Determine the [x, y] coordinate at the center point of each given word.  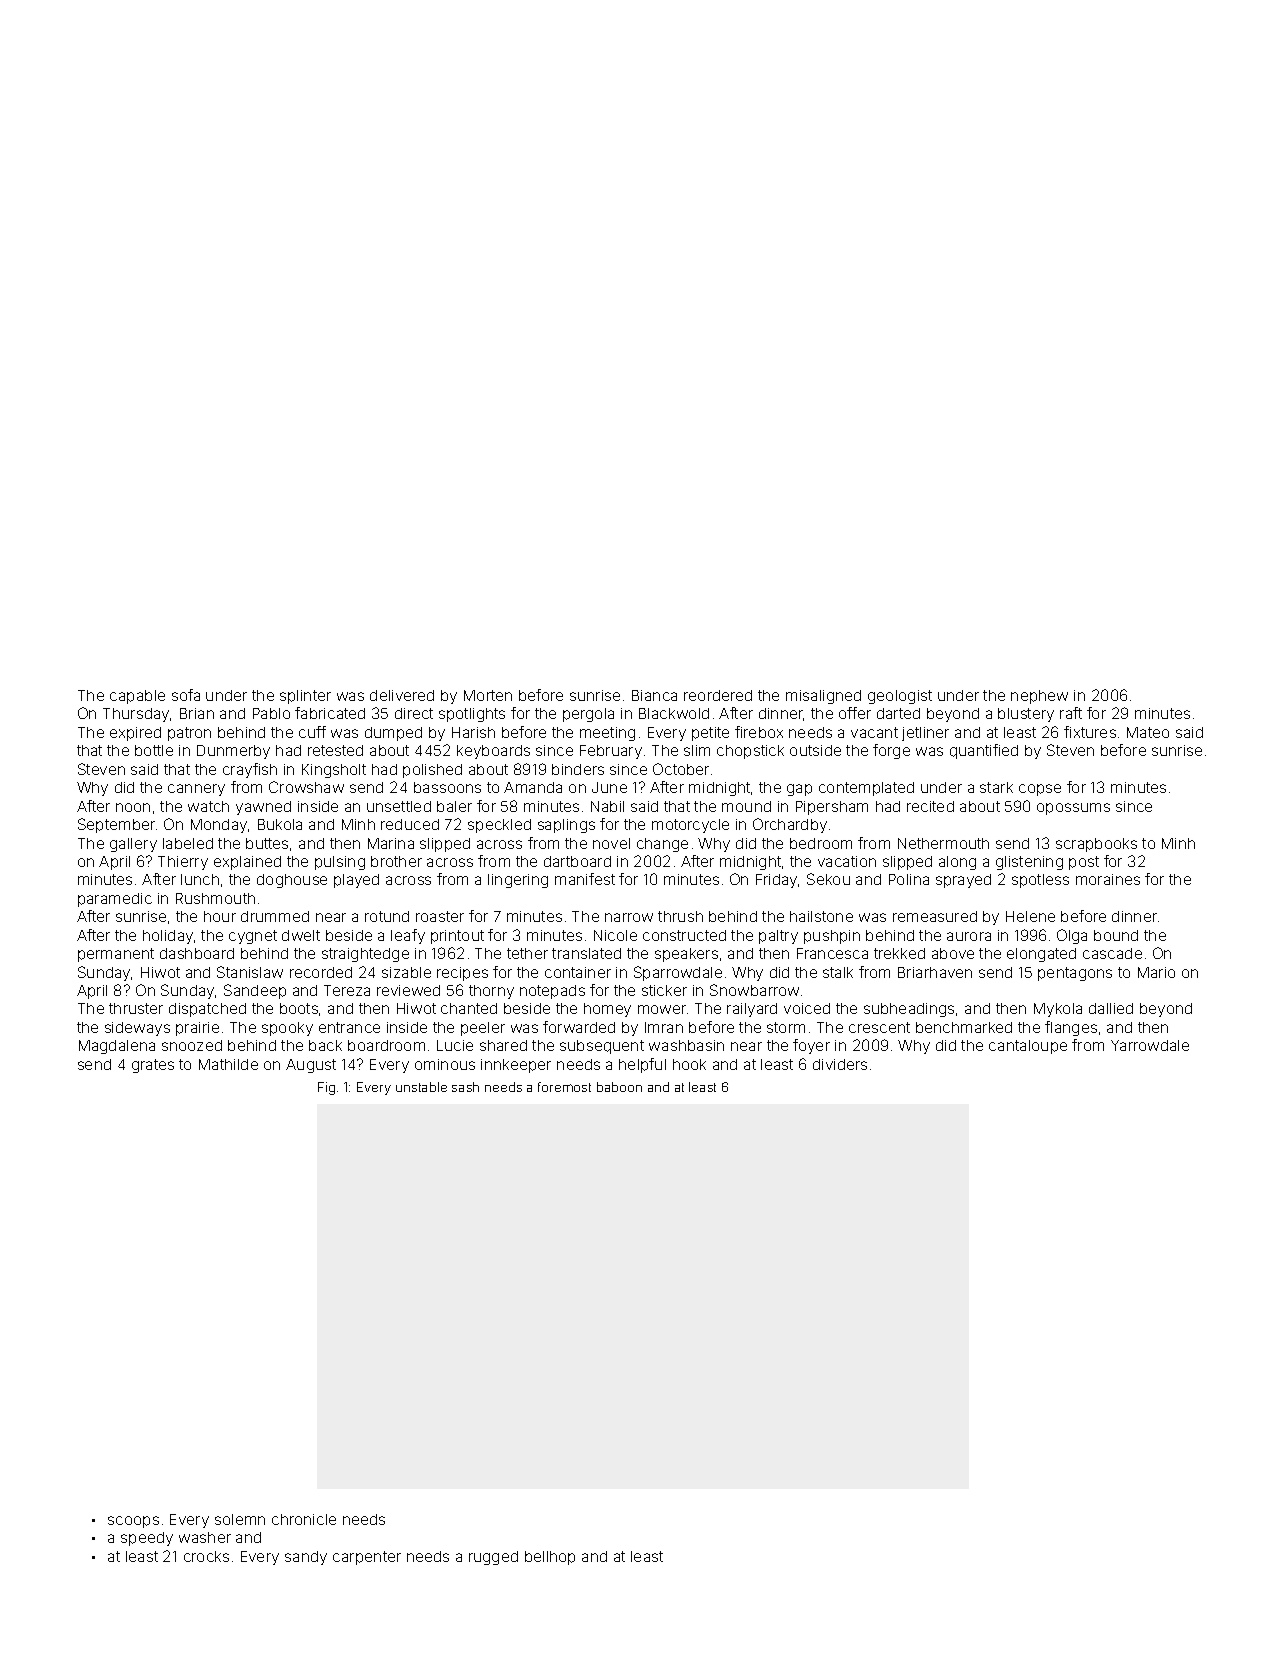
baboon [619, 1087]
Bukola [280, 824]
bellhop [550, 1558]
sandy [306, 1558]
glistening [1029, 863]
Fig [326, 1088]
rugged [493, 1558]
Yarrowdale [1150, 1045]
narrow [629, 917]
